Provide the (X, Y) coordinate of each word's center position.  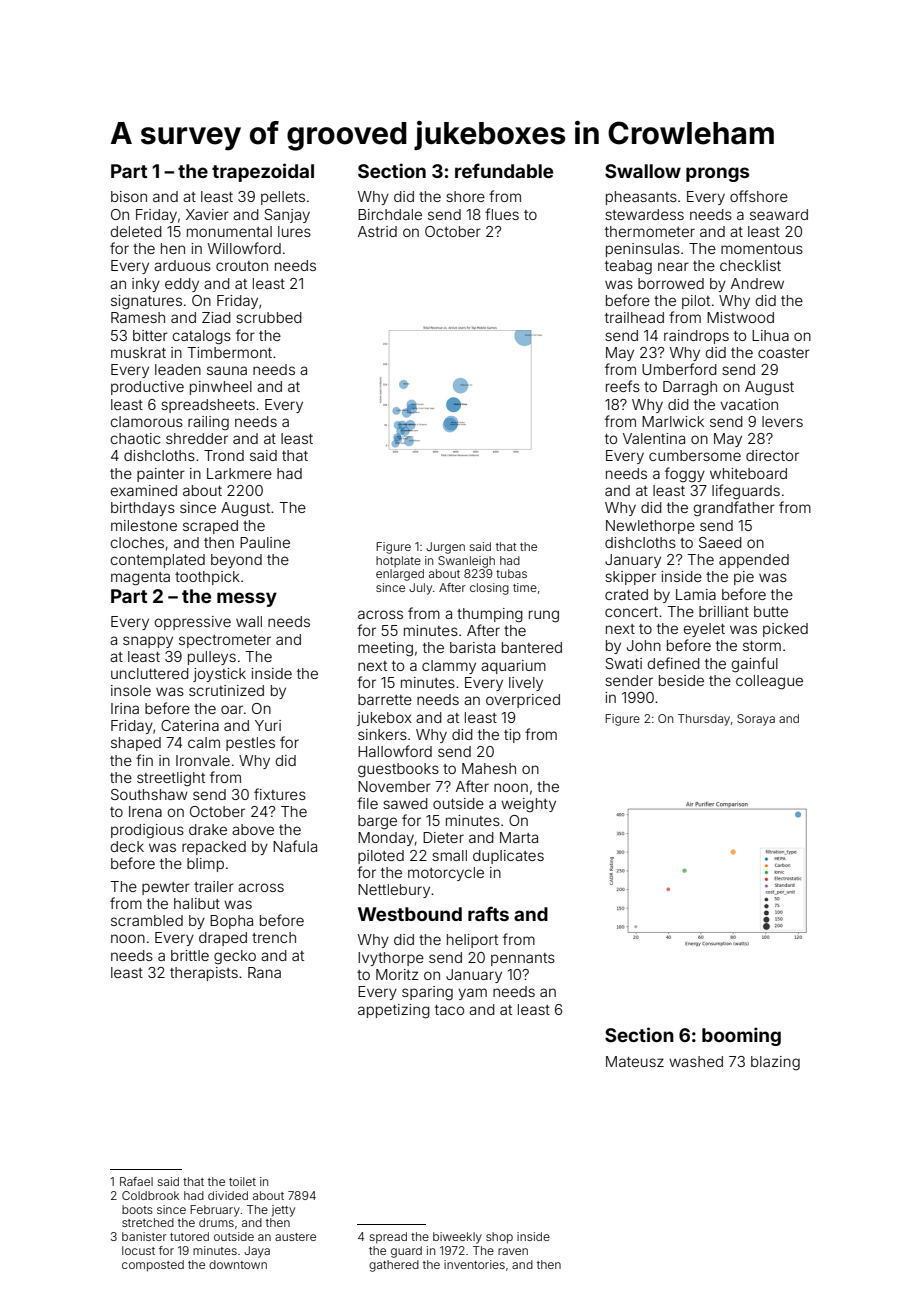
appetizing (394, 1011)
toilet (242, 1181)
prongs (717, 174)
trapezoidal (263, 172)
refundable (504, 170)
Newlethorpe (650, 527)
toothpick (207, 578)
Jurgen (445, 548)
